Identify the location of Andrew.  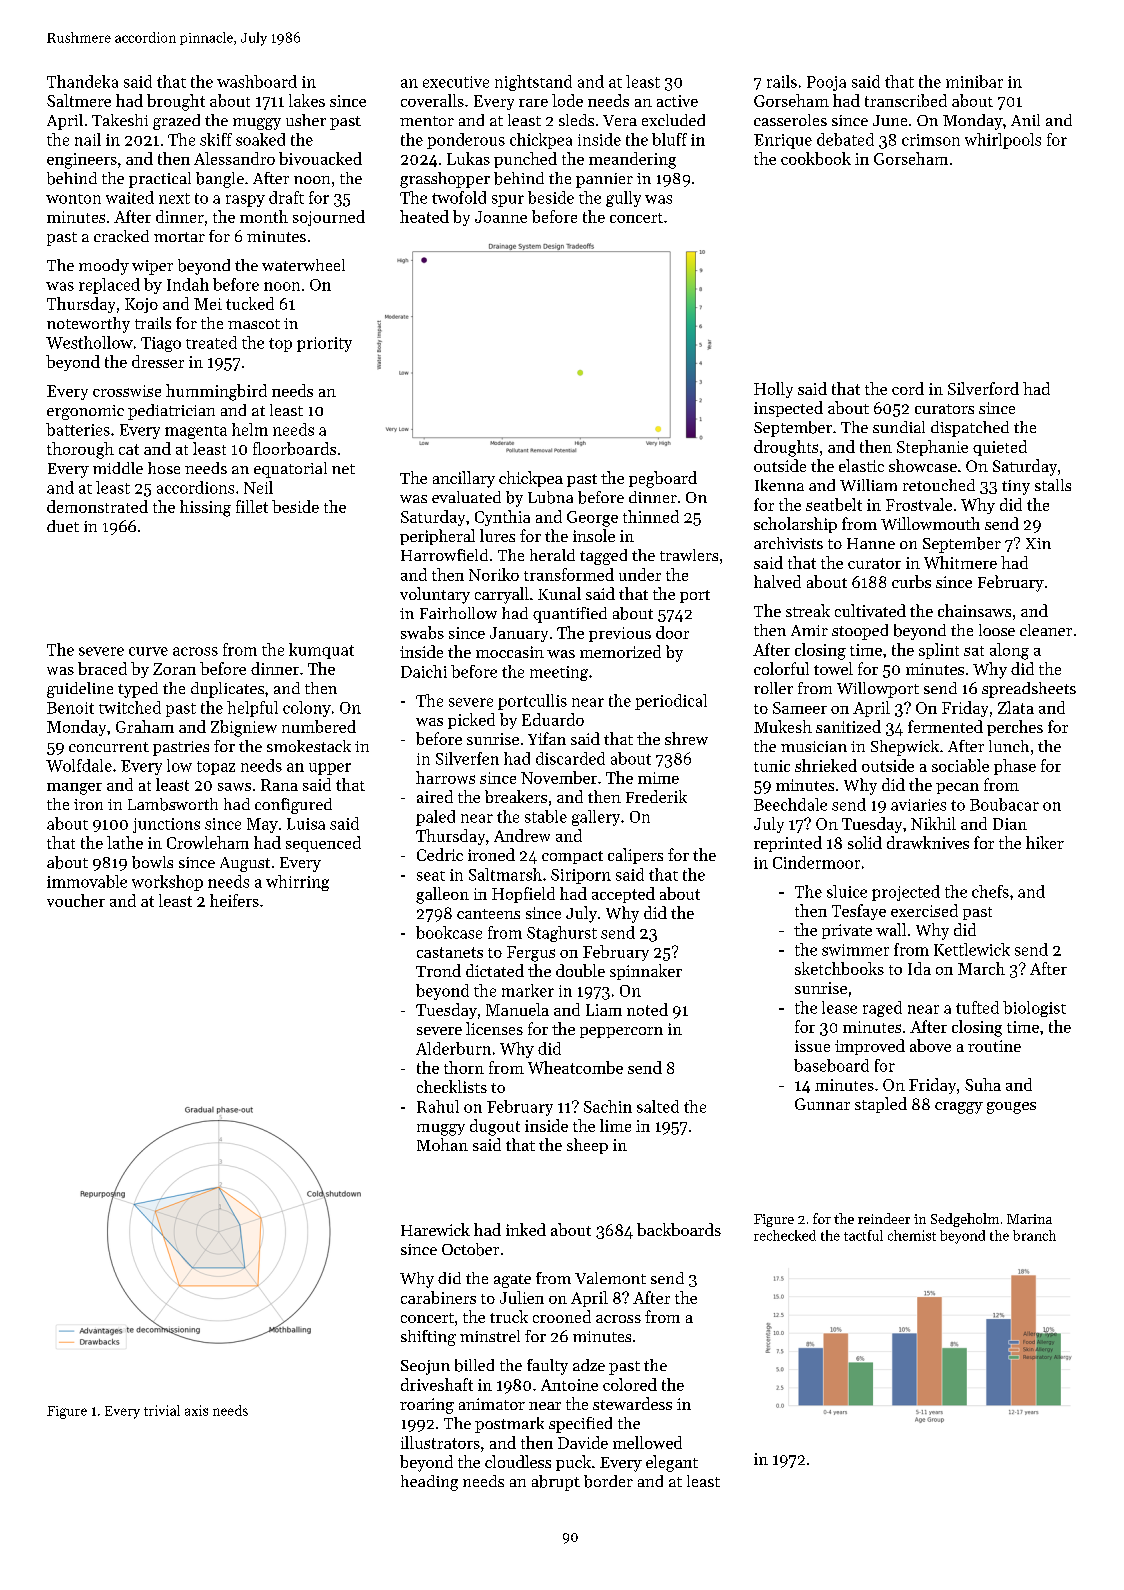
(522, 835).
